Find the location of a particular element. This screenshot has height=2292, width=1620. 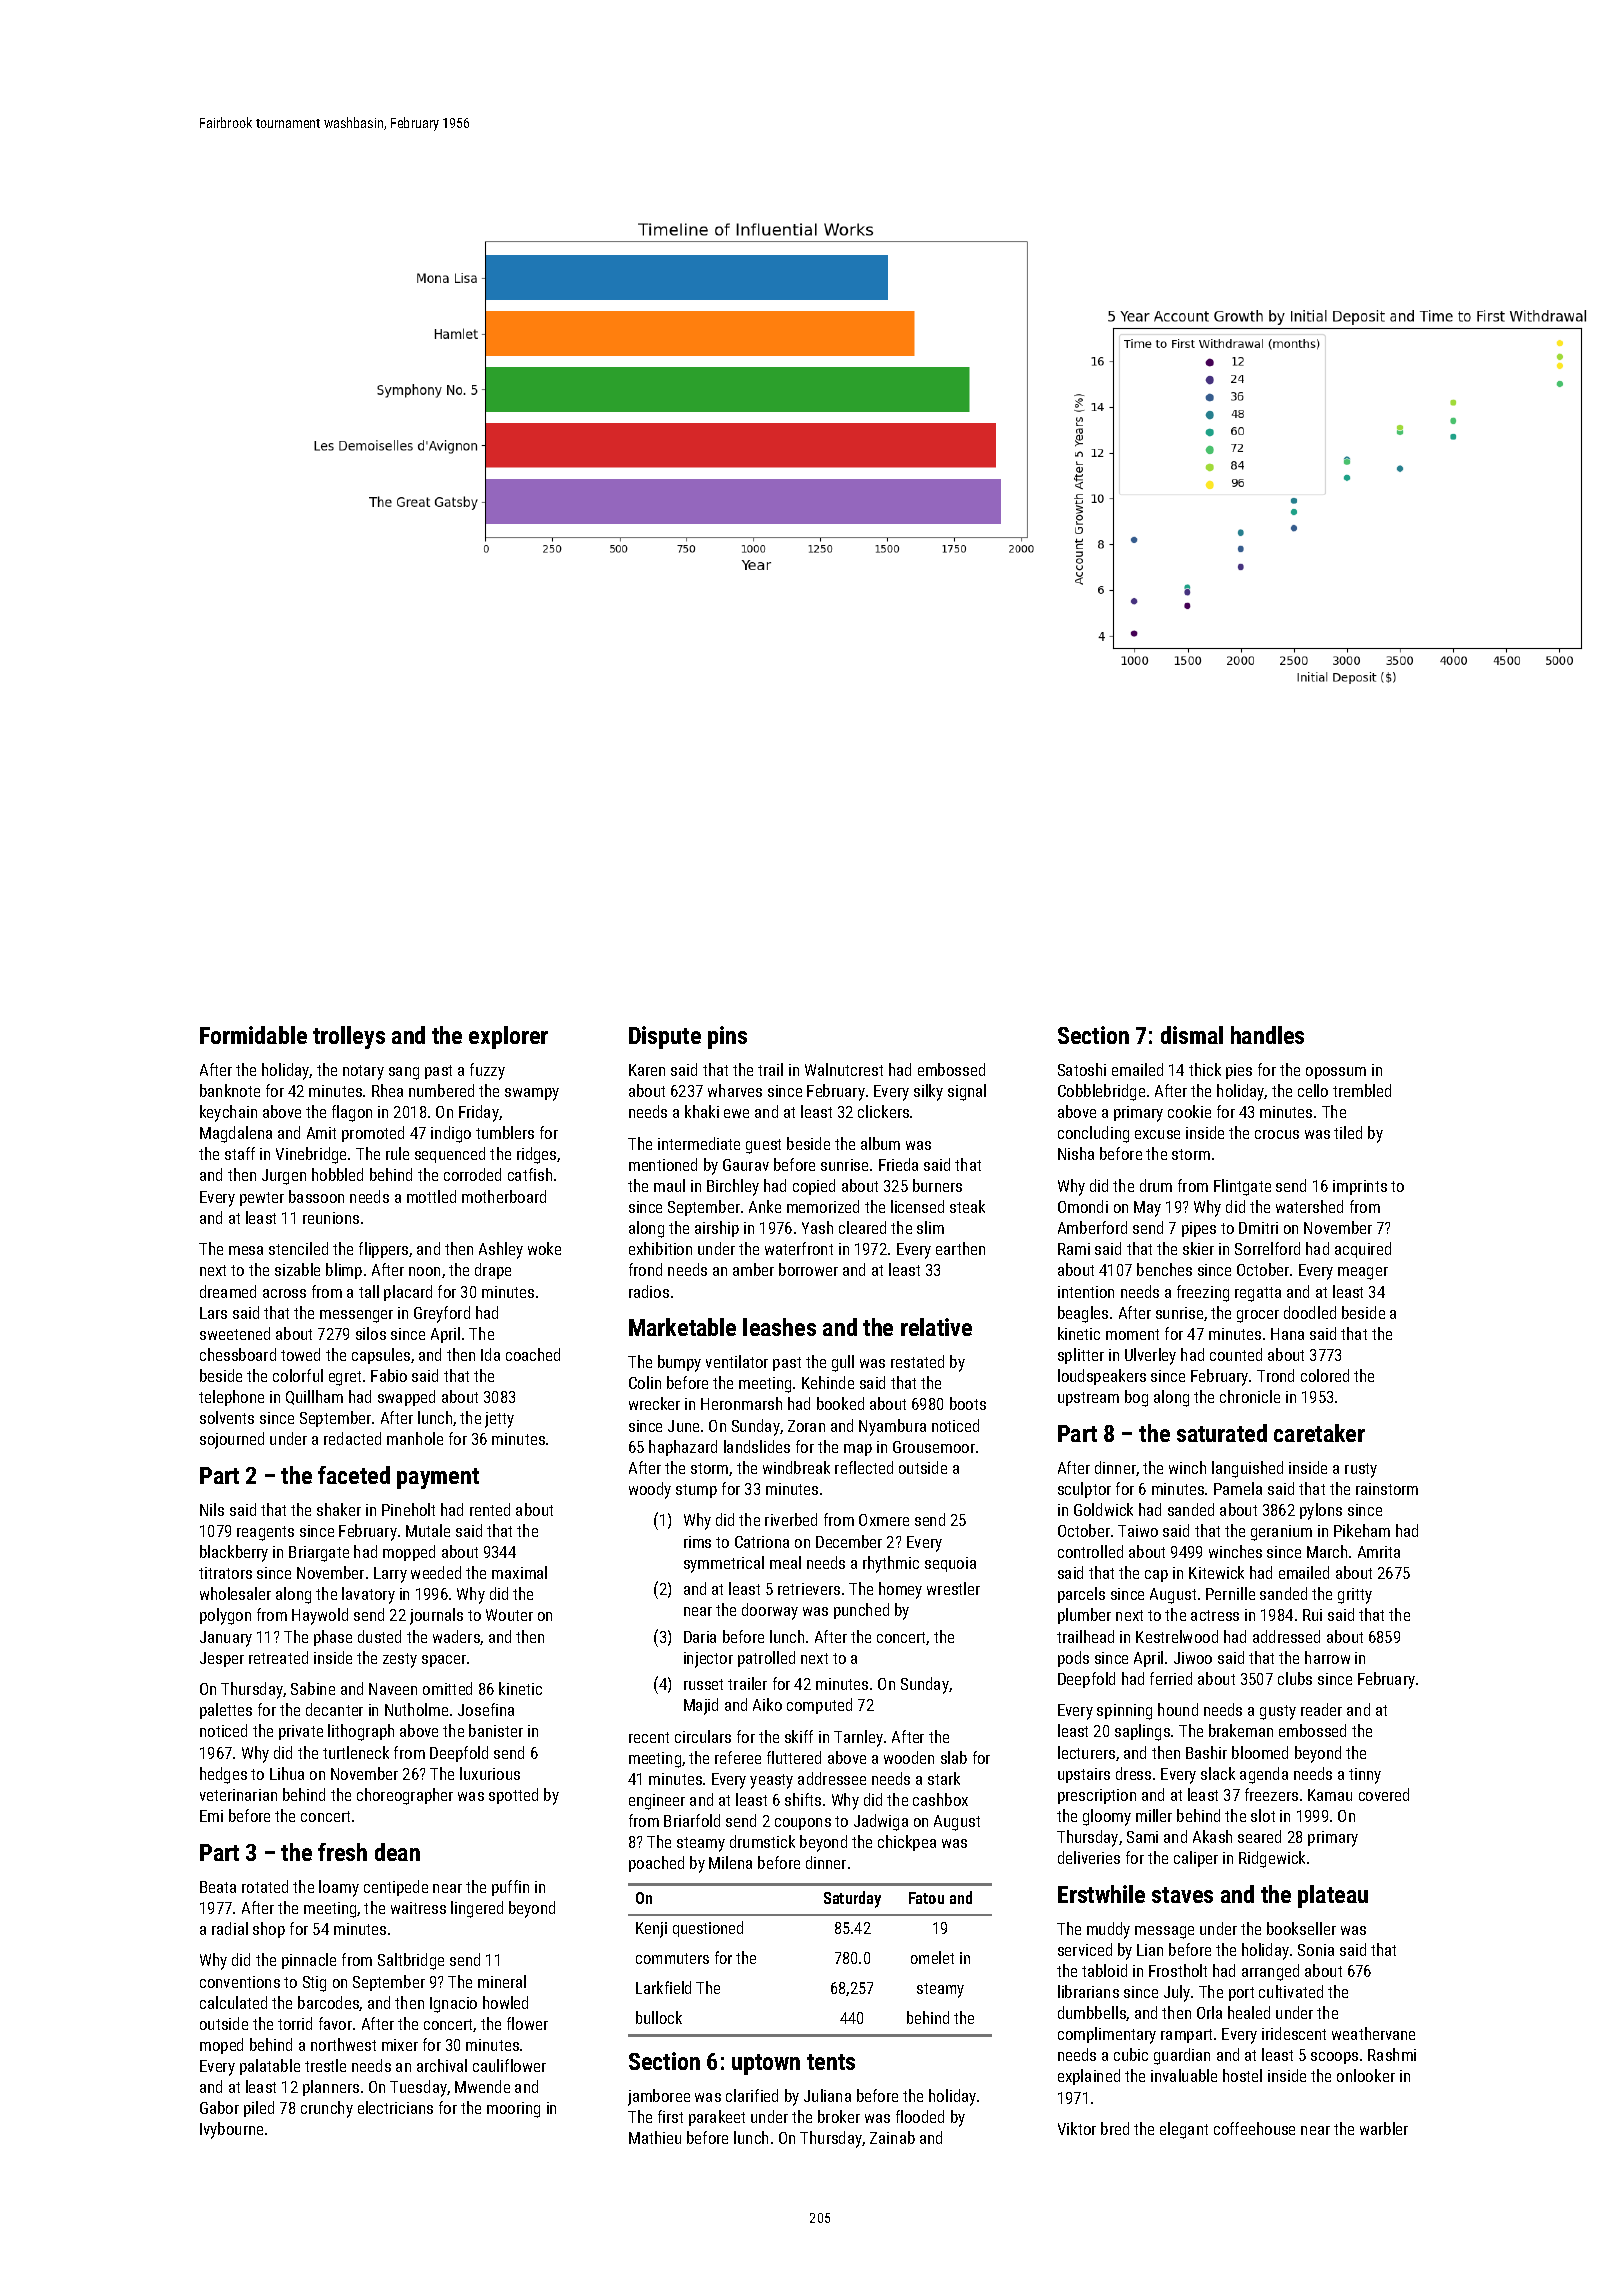

flooded is located at coordinates (920, 2116).
